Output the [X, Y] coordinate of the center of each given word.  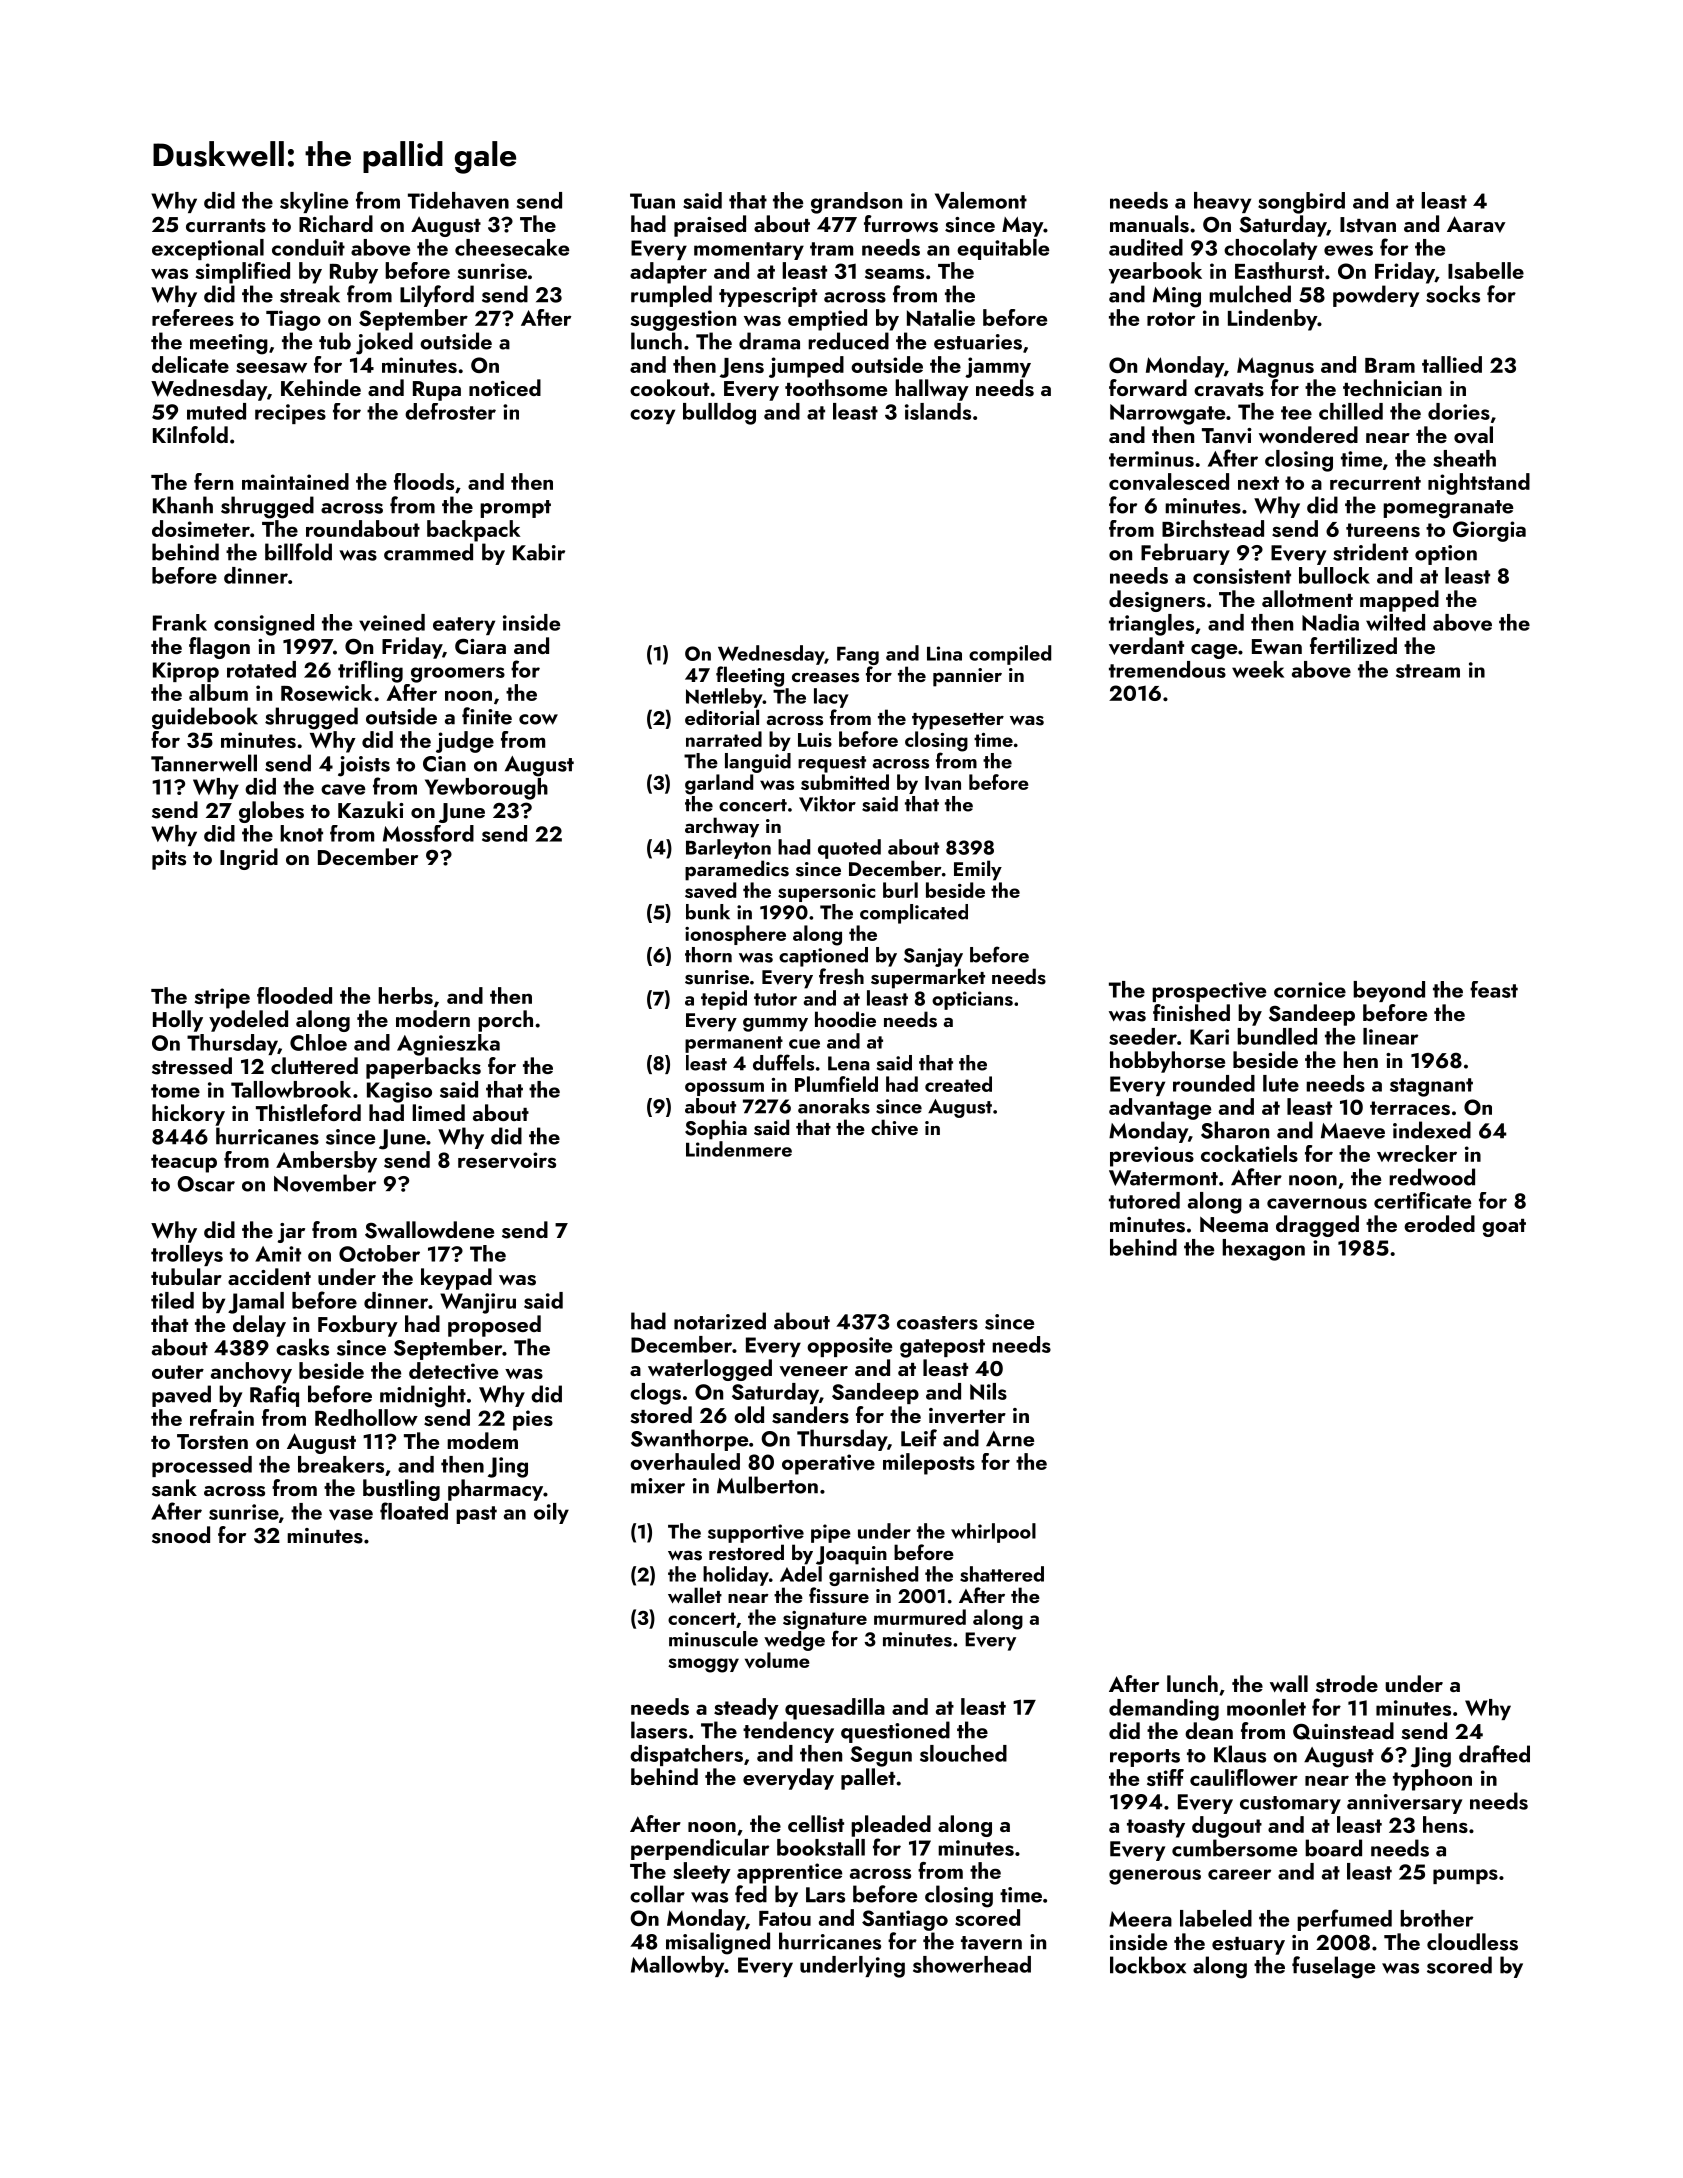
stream [1428, 671]
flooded [294, 995]
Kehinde [321, 387]
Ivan [943, 783]
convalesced [1169, 482]
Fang [858, 656]
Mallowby [678, 1966]
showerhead [972, 1964]
